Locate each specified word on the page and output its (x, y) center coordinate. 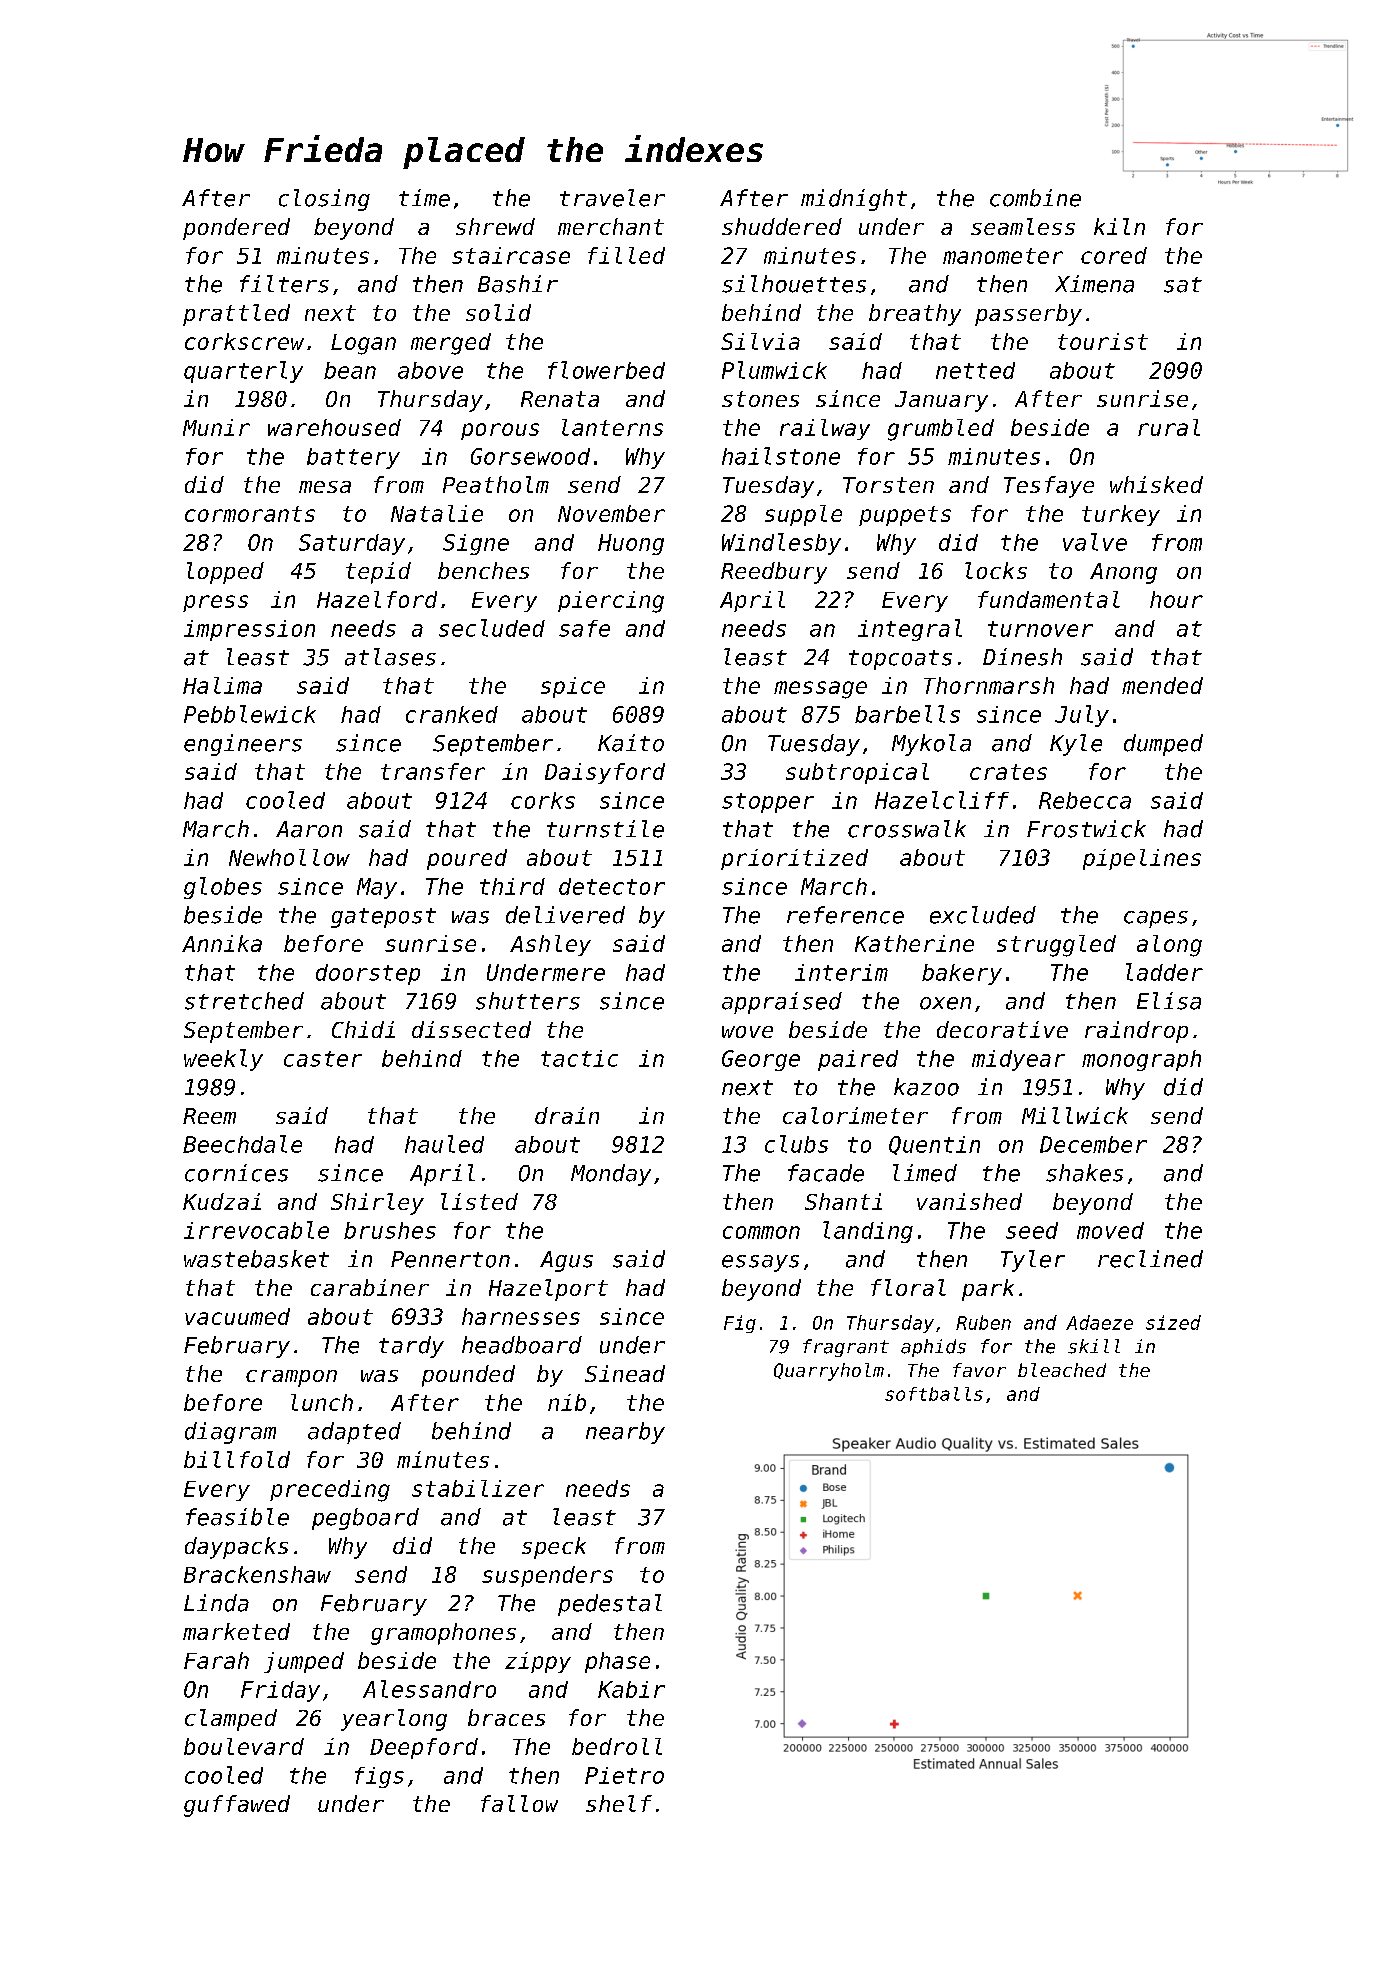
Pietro (624, 1775)
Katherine (914, 943)
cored (1114, 255)
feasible (237, 1517)
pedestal (610, 1605)
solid (498, 312)
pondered (236, 229)
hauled (444, 1144)
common (761, 1232)
